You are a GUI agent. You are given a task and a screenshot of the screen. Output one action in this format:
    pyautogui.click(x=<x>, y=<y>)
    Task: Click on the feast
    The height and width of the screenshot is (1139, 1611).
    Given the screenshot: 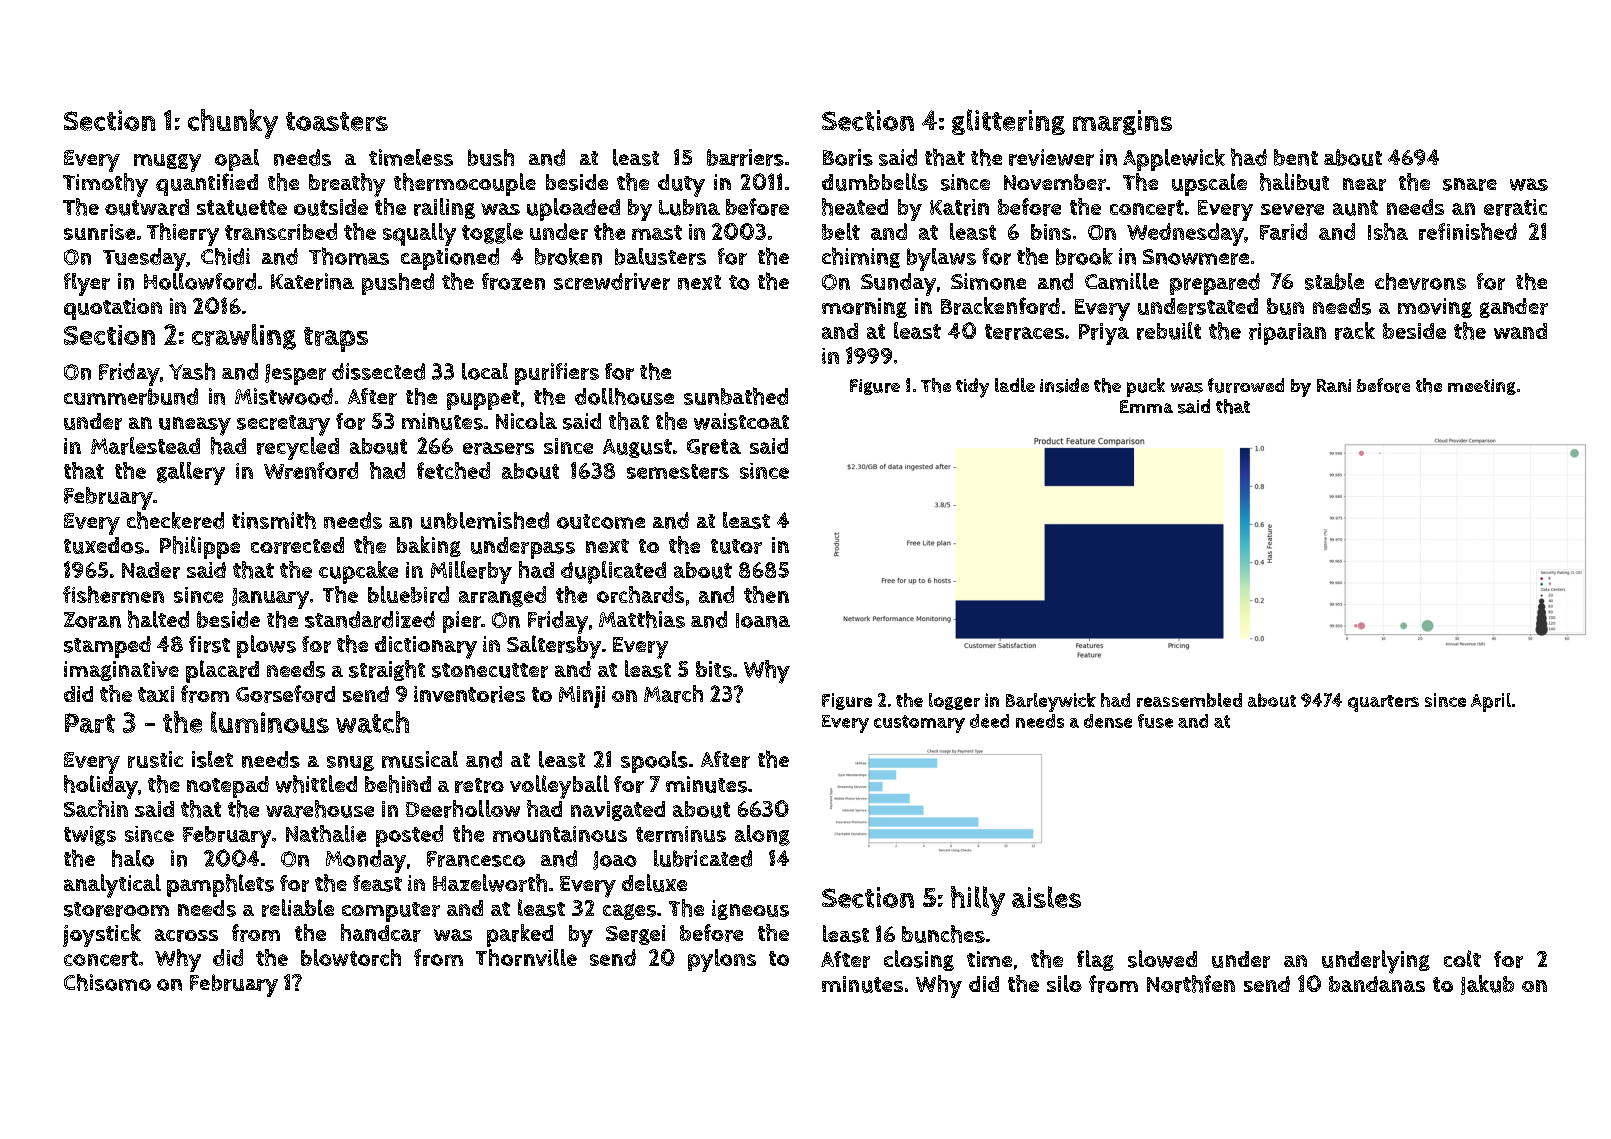 What is the action you would take?
    pyautogui.click(x=377, y=883)
